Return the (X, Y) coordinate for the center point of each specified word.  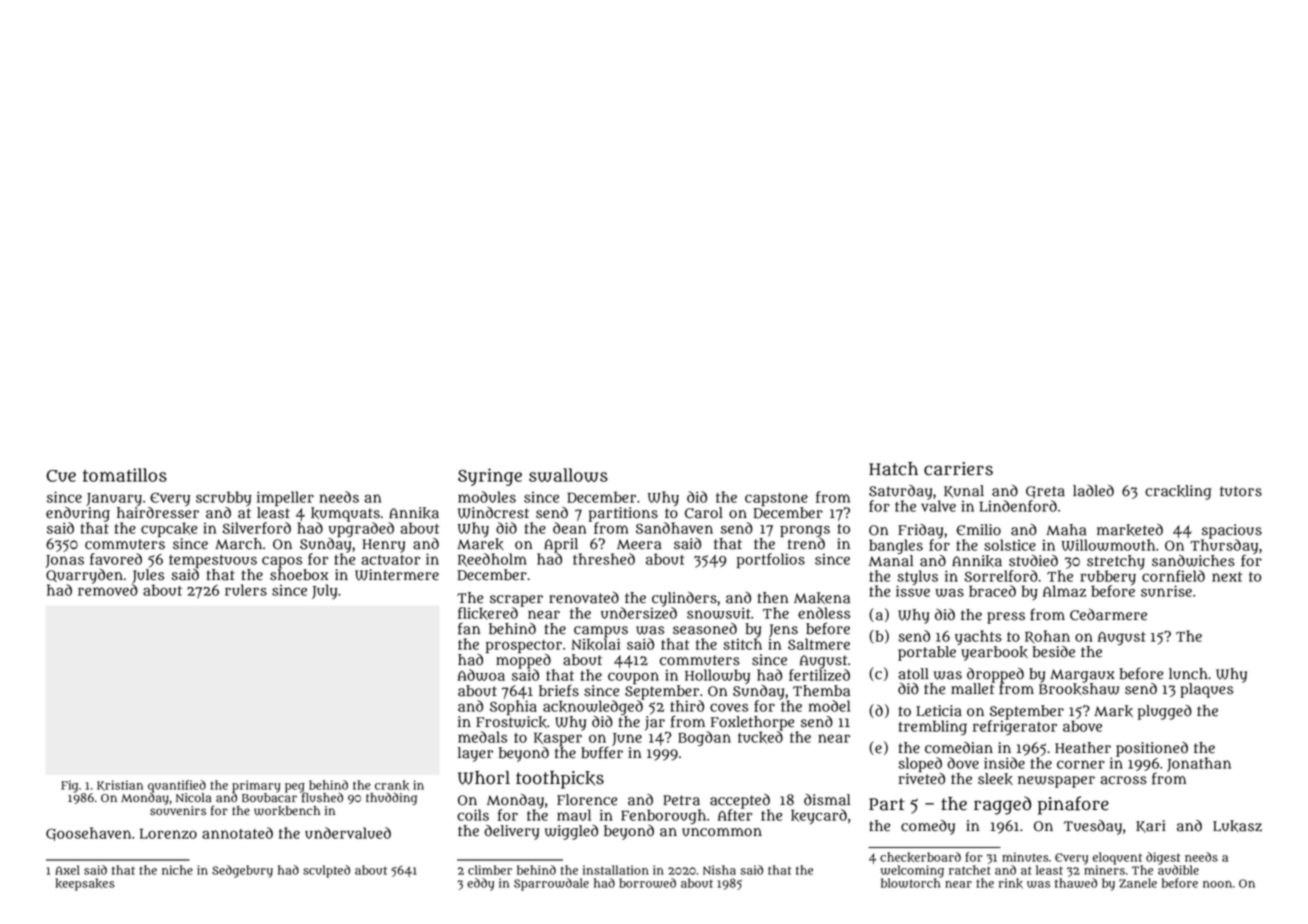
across (1123, 780)
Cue (61, 476)
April (561, 545)
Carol (704, 513)
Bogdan (704, 738)
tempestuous (213, 561)
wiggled (571, 832)
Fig (69, 786)
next (1227, 577)
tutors (1241, 491)
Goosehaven (88, 834)
